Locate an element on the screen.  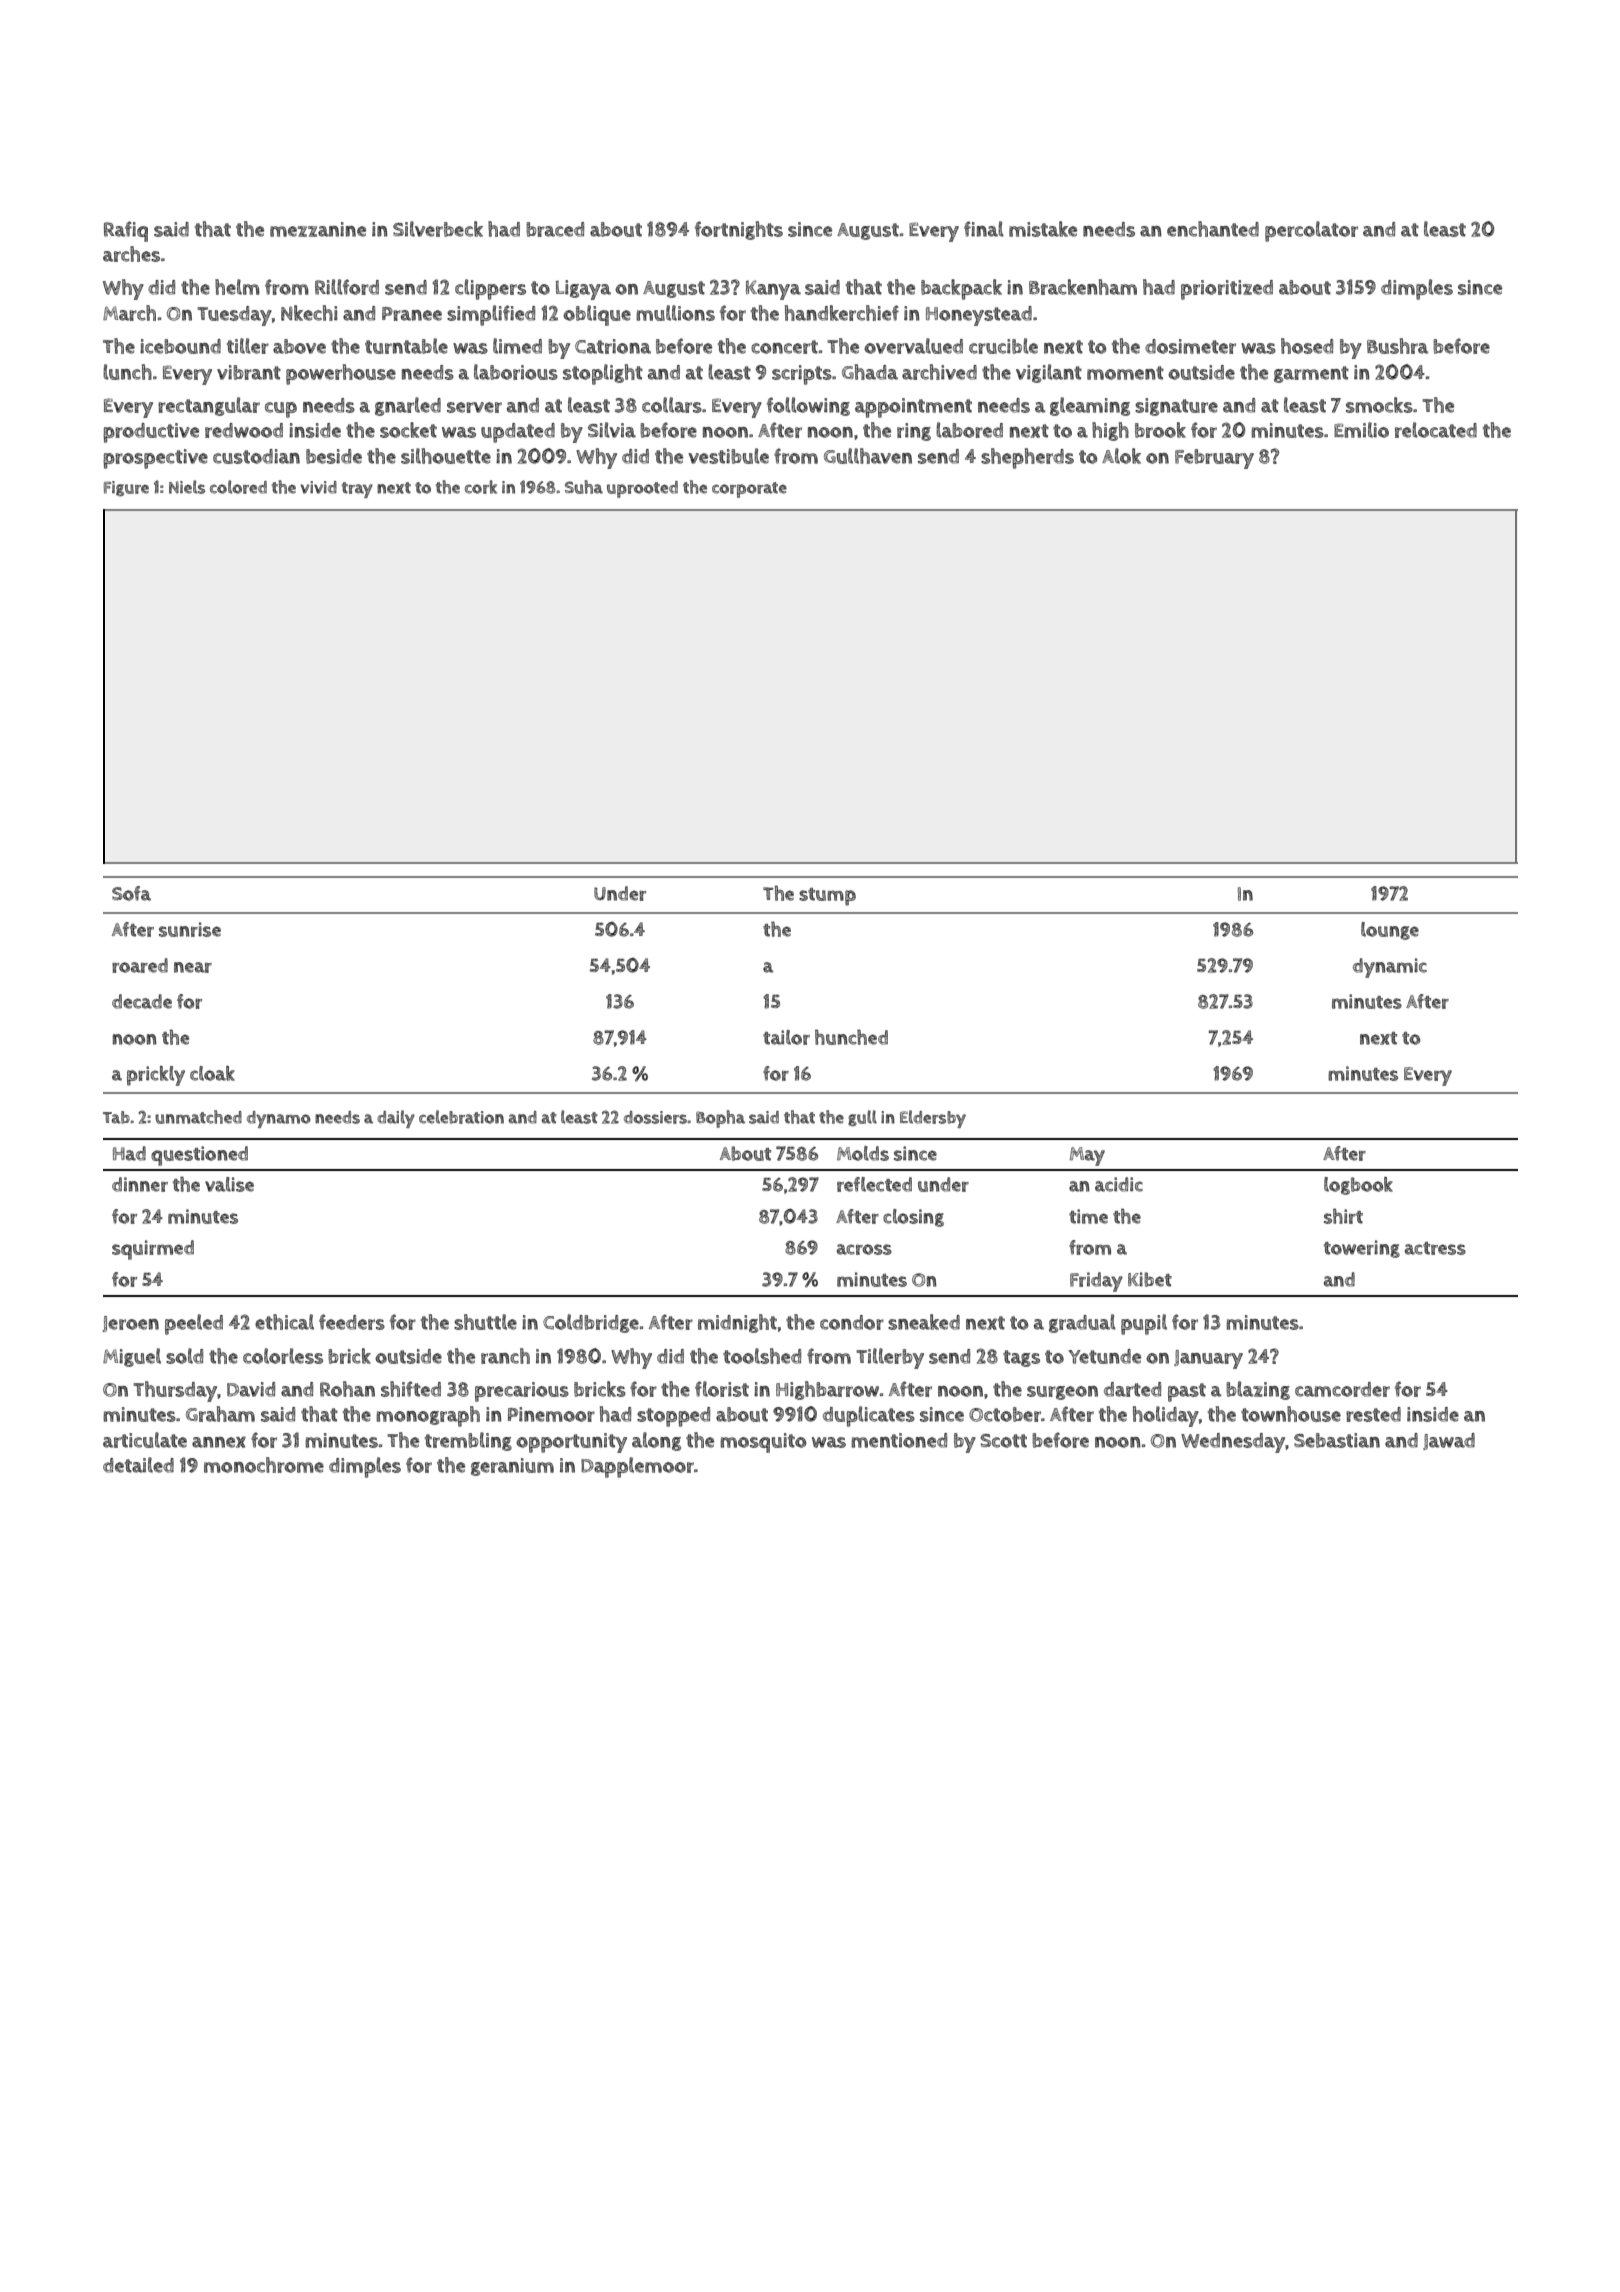
final is located at coordinates (984, 229).
